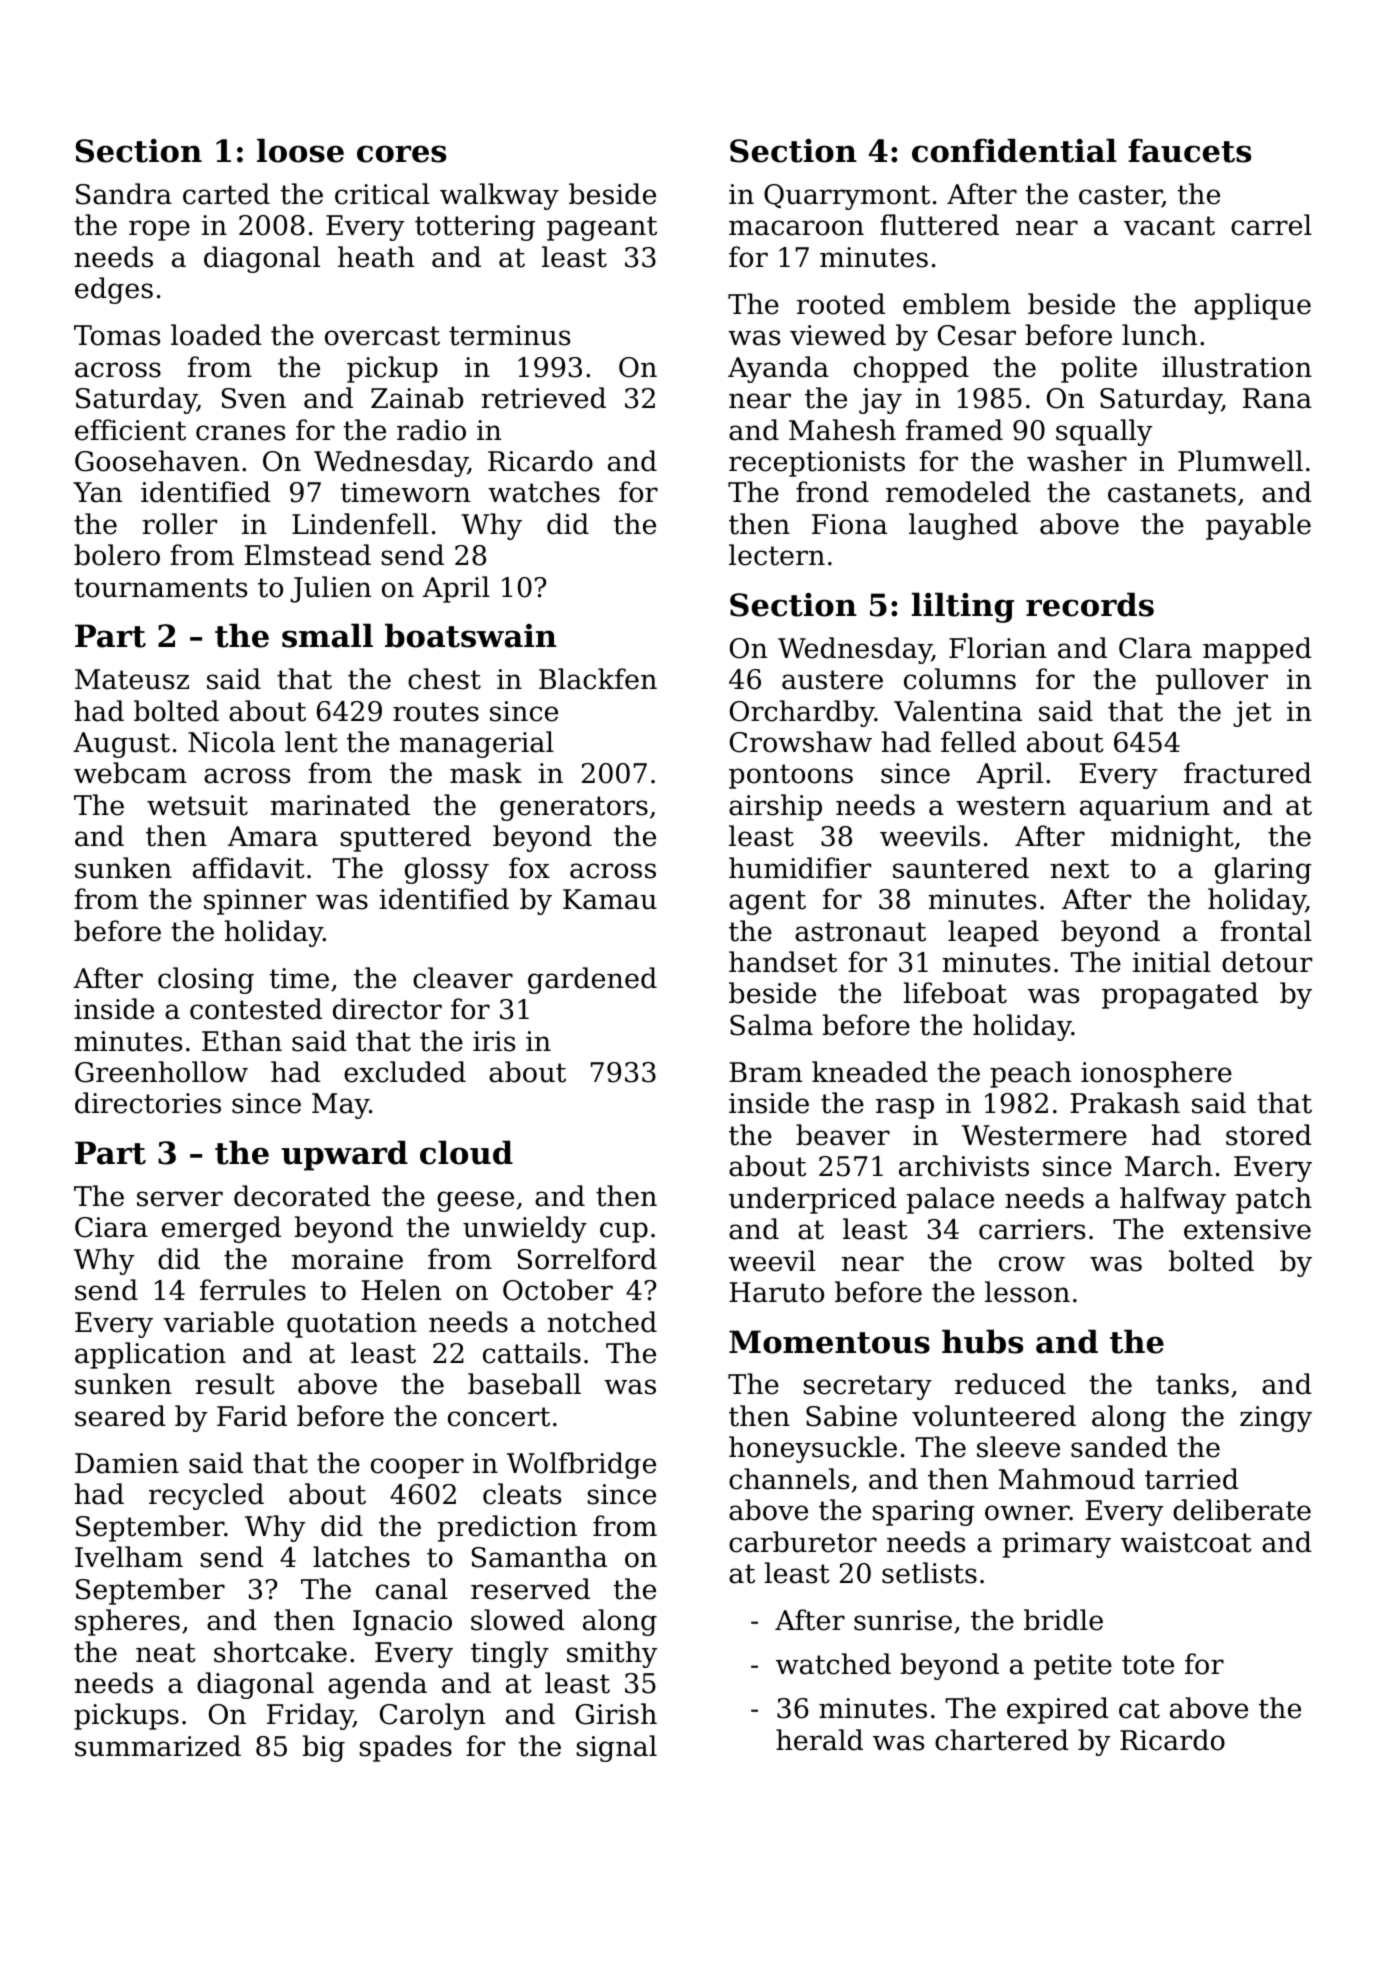 The height and width of the screenshot is (1969, 1386). I want to click on channels, so click(789, 1479).
